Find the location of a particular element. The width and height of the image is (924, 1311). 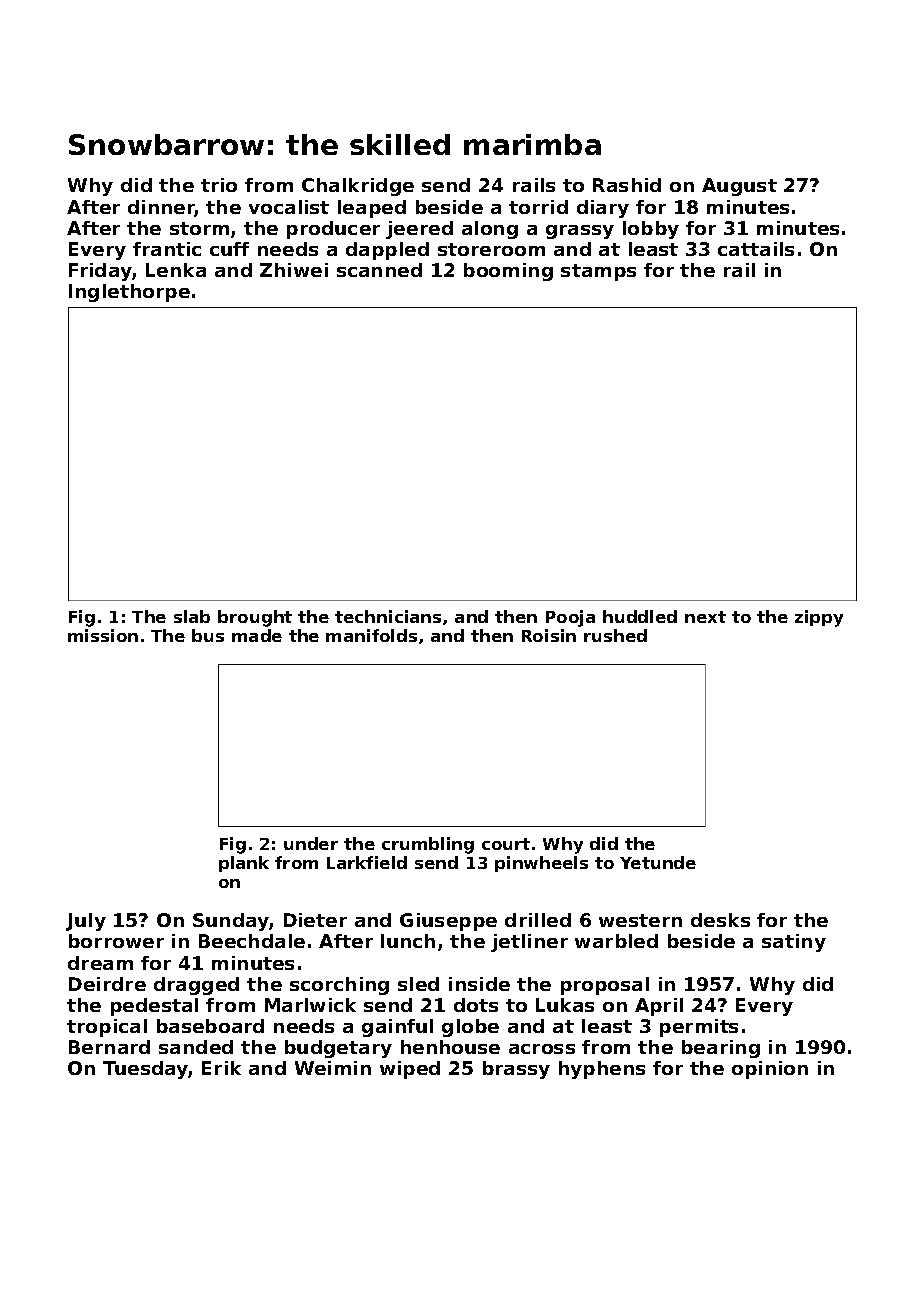

trio is located at coordinates (219, 185).
